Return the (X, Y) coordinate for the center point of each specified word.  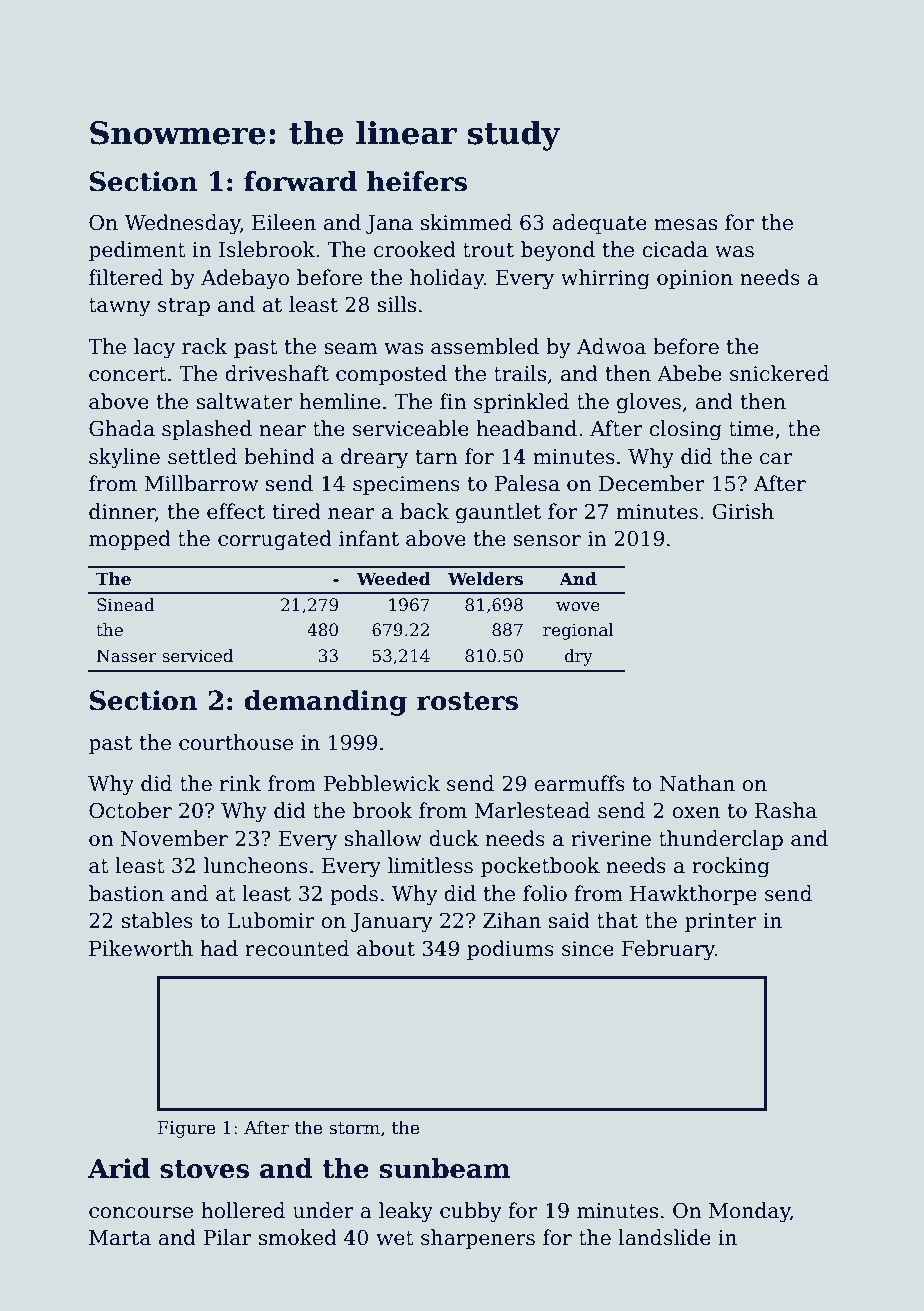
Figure (186, 1129)
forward (300, 181)
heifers (417, 181)
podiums (510, 950)
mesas (685, 225)
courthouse (236, 742)
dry (579, 657)
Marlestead (532, 810)
